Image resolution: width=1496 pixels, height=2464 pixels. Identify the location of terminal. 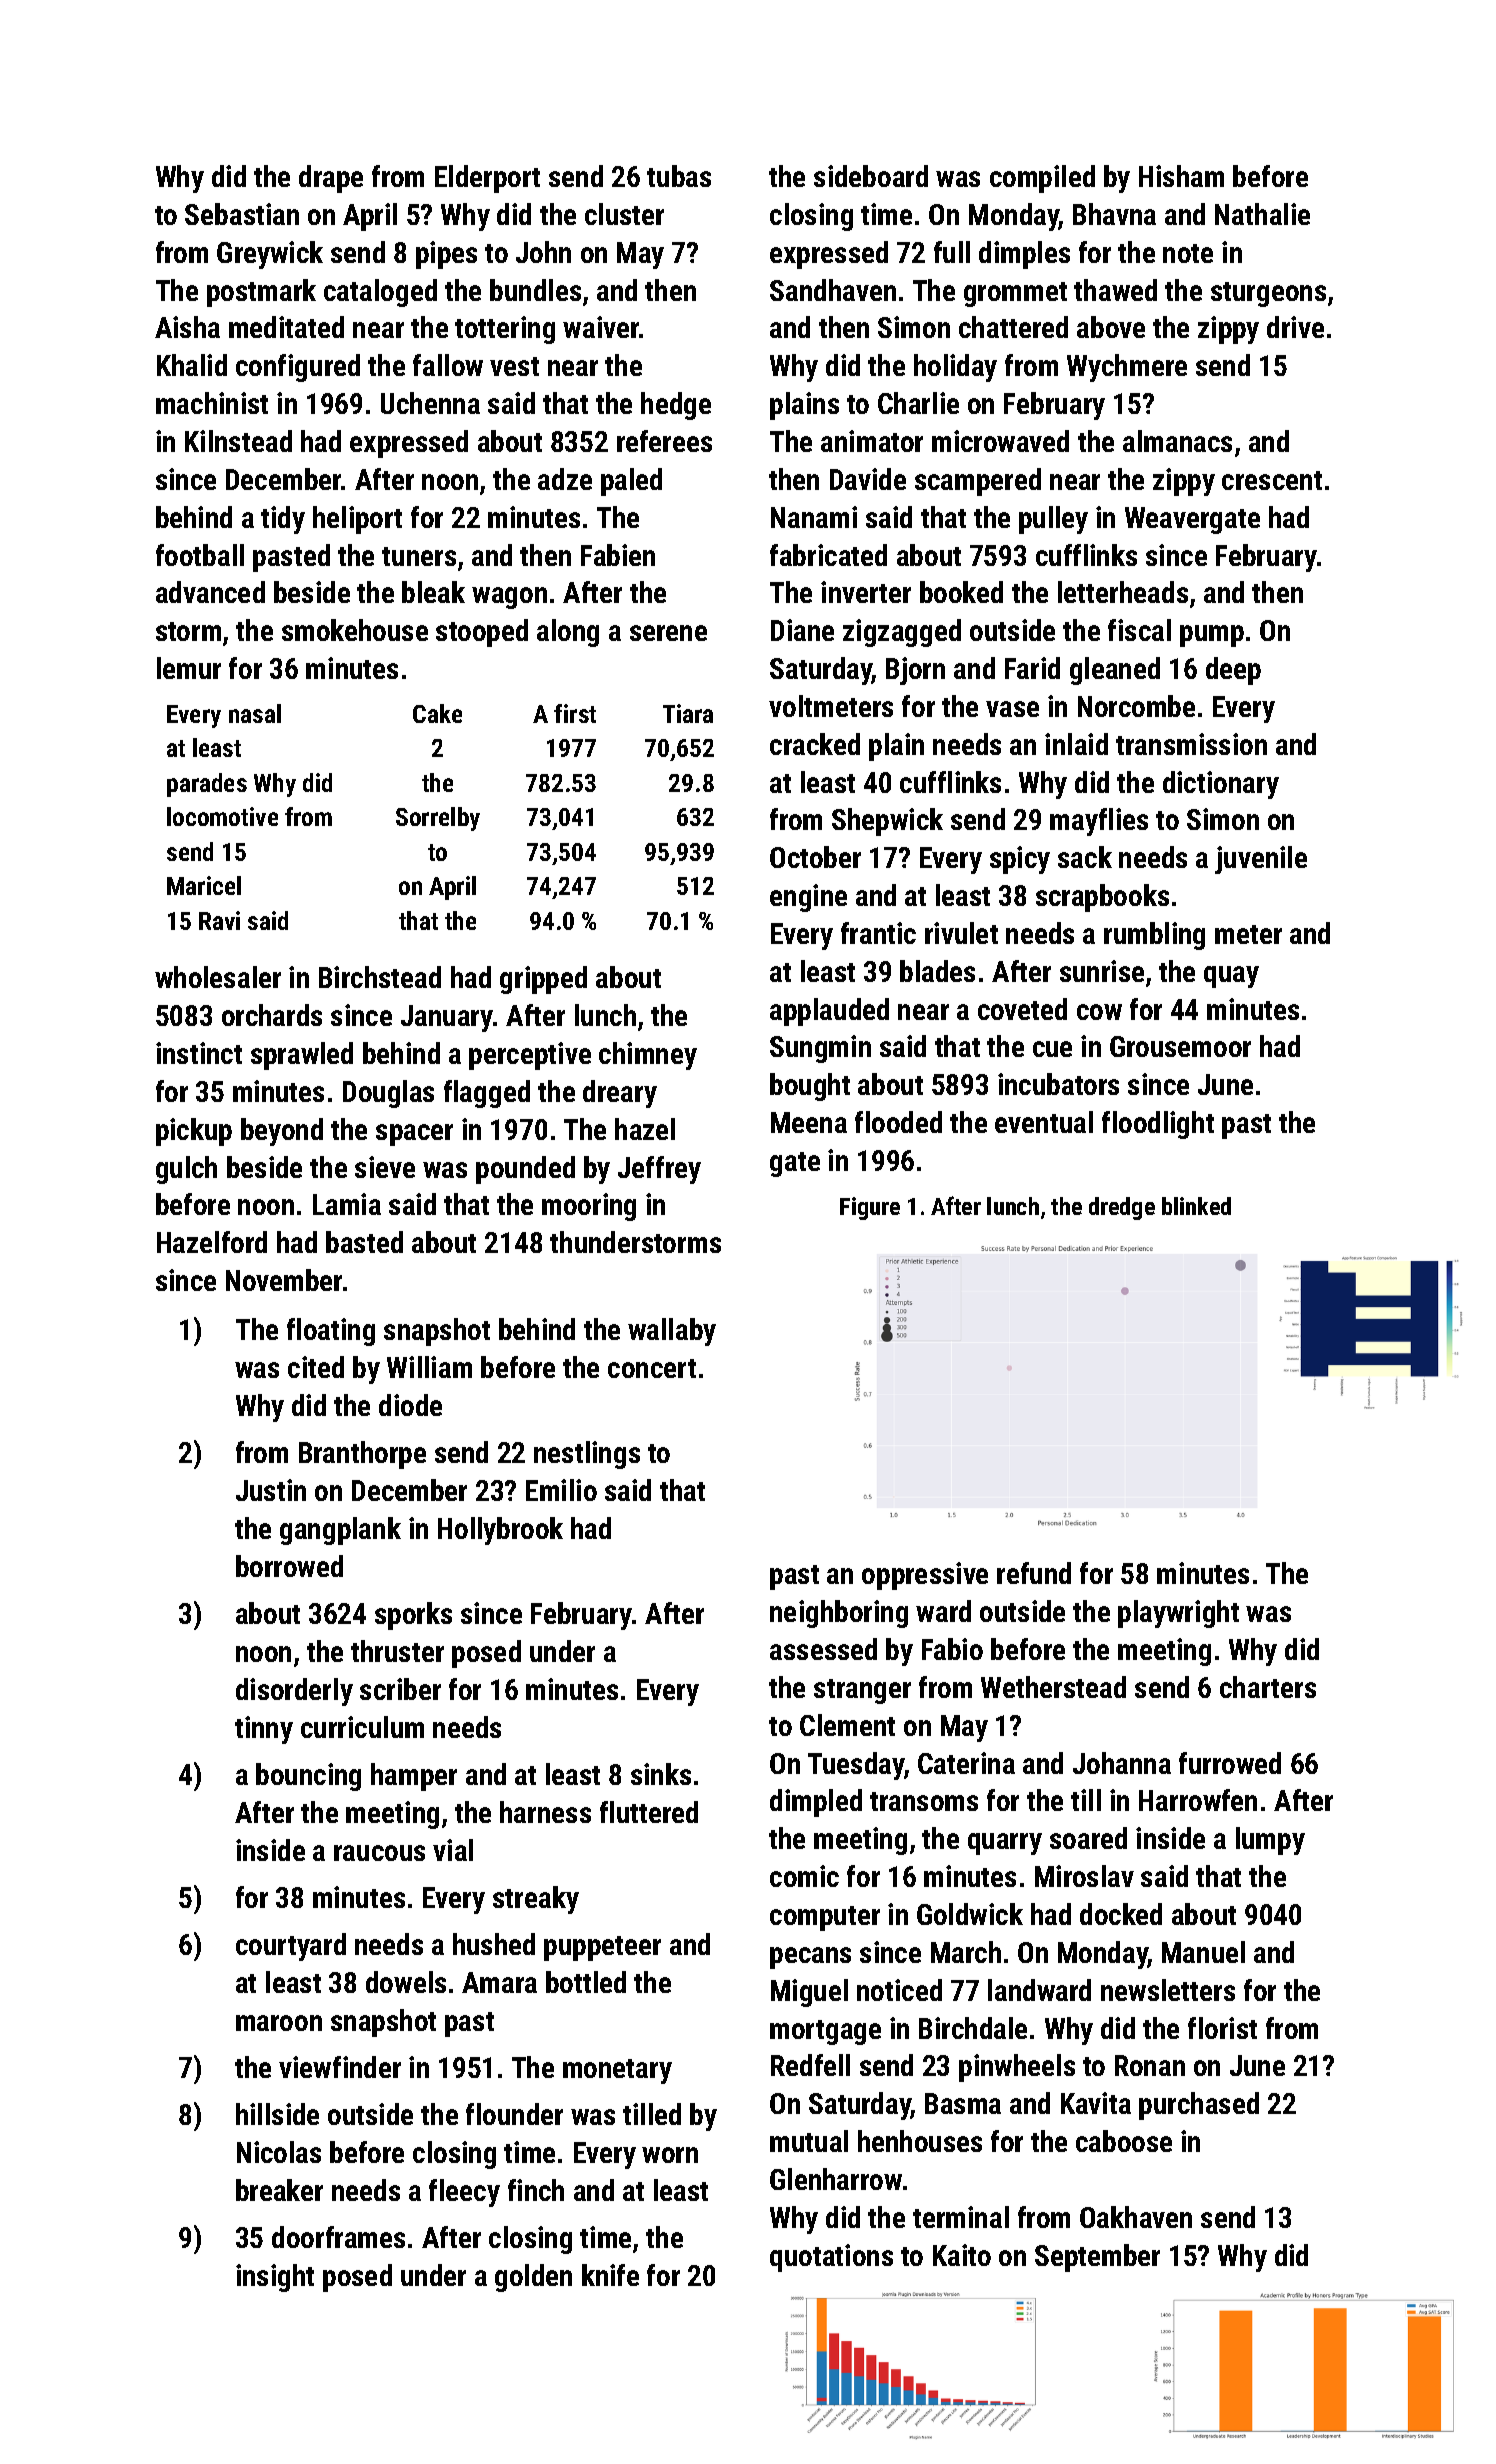
(961, 2217).
